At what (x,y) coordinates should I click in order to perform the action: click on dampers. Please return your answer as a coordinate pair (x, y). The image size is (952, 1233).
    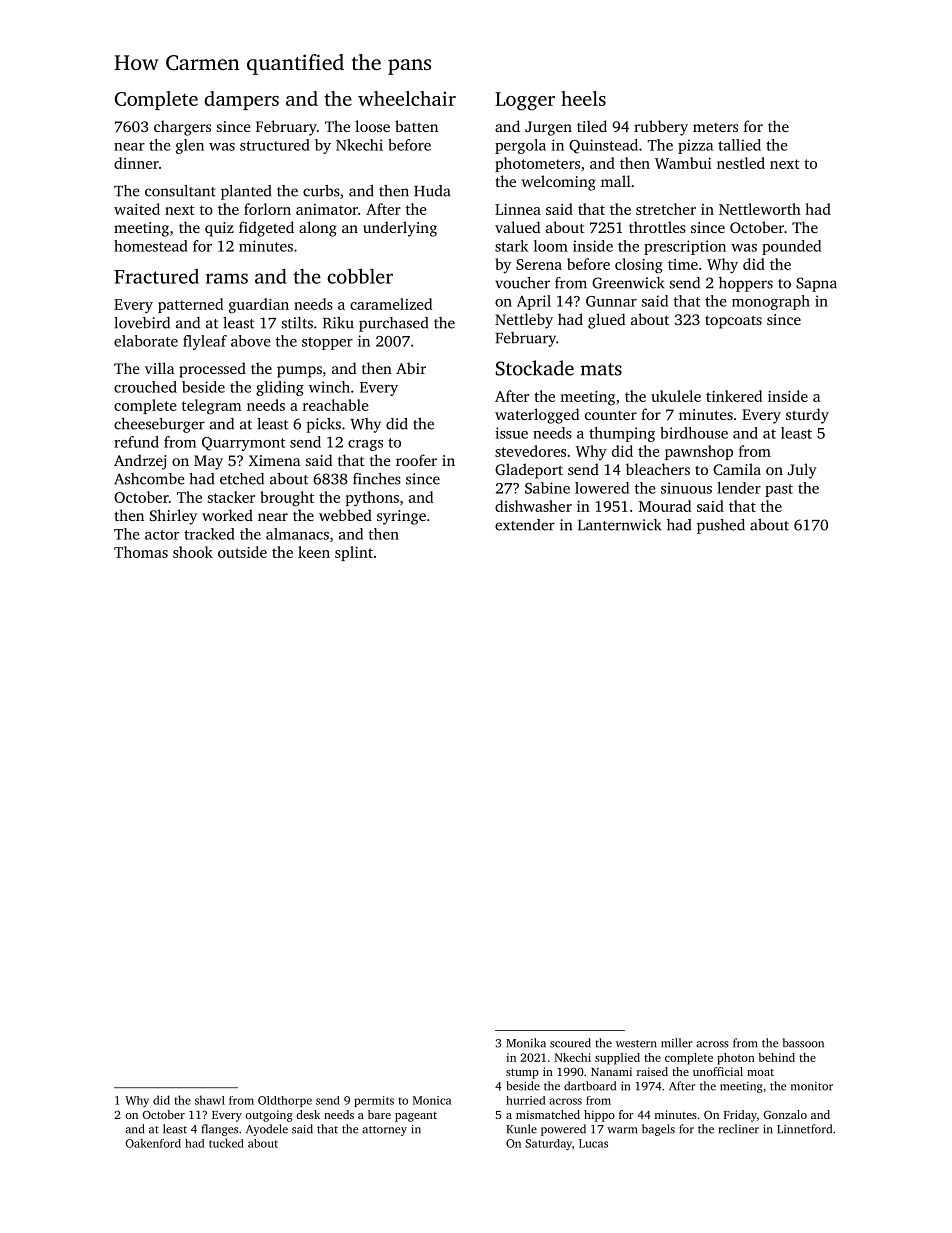
    Looking at the image, I should click on (241, 100).
